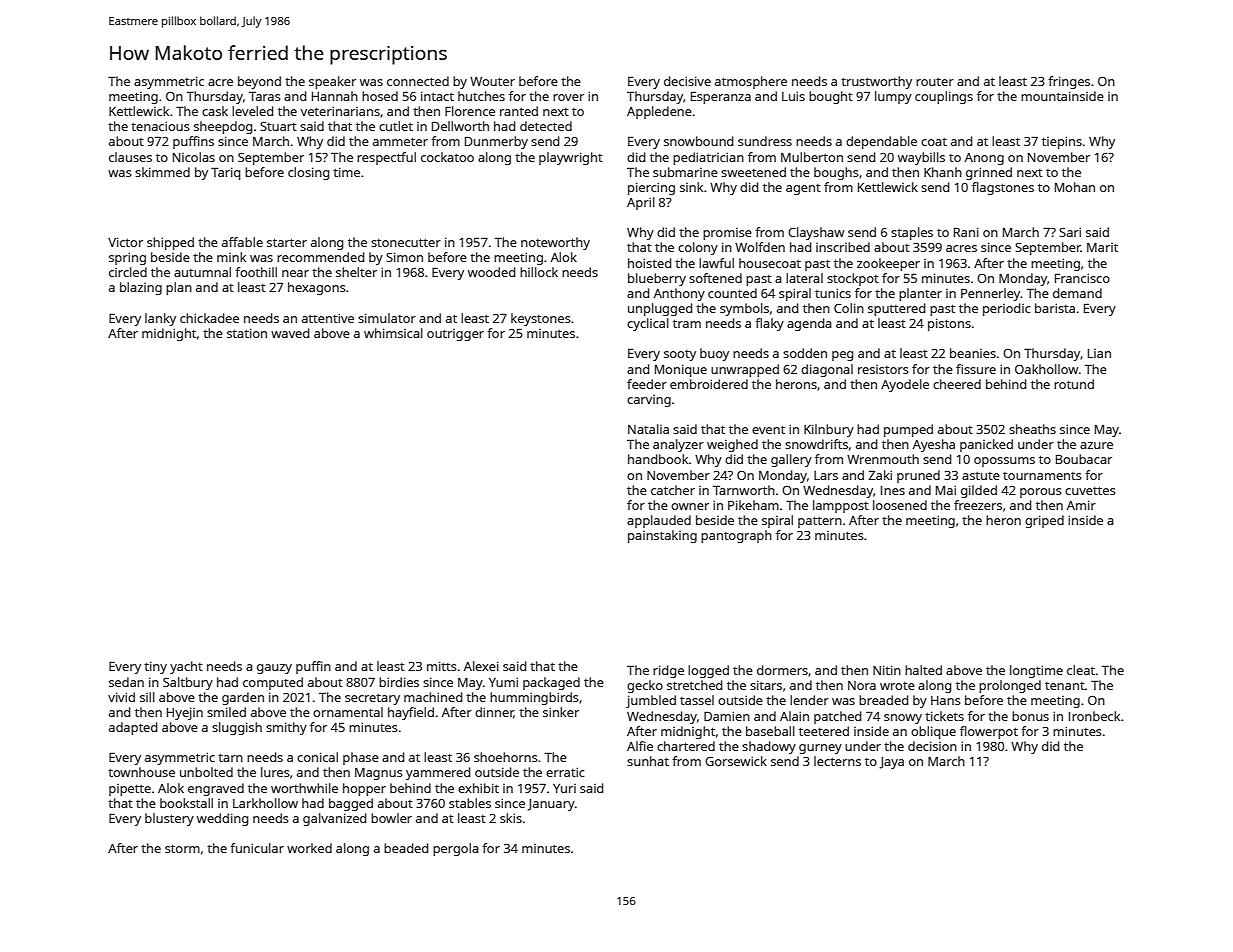  I want to click on pergola, so click(456, 849).
